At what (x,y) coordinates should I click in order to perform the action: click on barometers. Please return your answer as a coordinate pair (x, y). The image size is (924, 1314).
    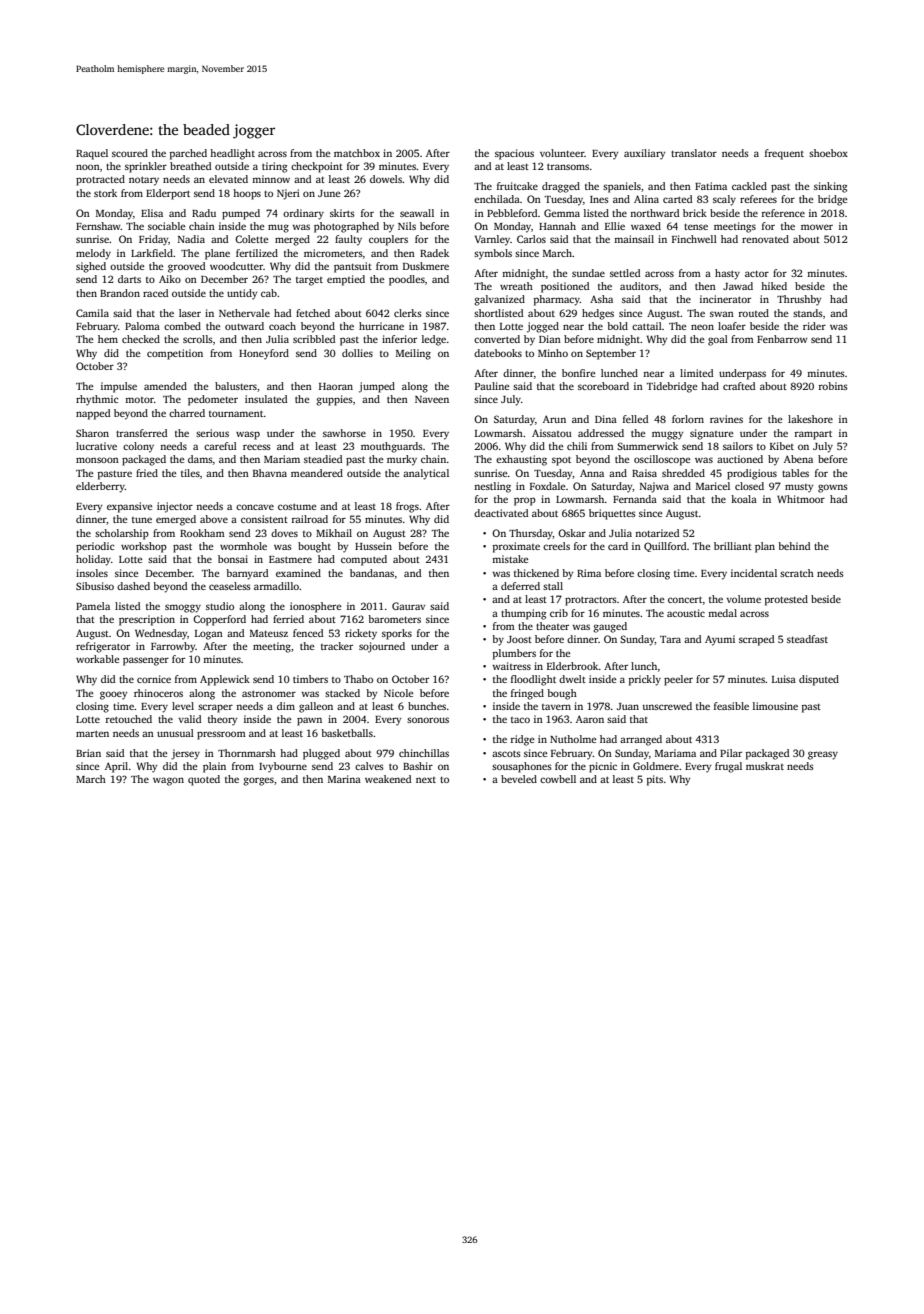
    Looking at the image, I should click on (394, 619).
